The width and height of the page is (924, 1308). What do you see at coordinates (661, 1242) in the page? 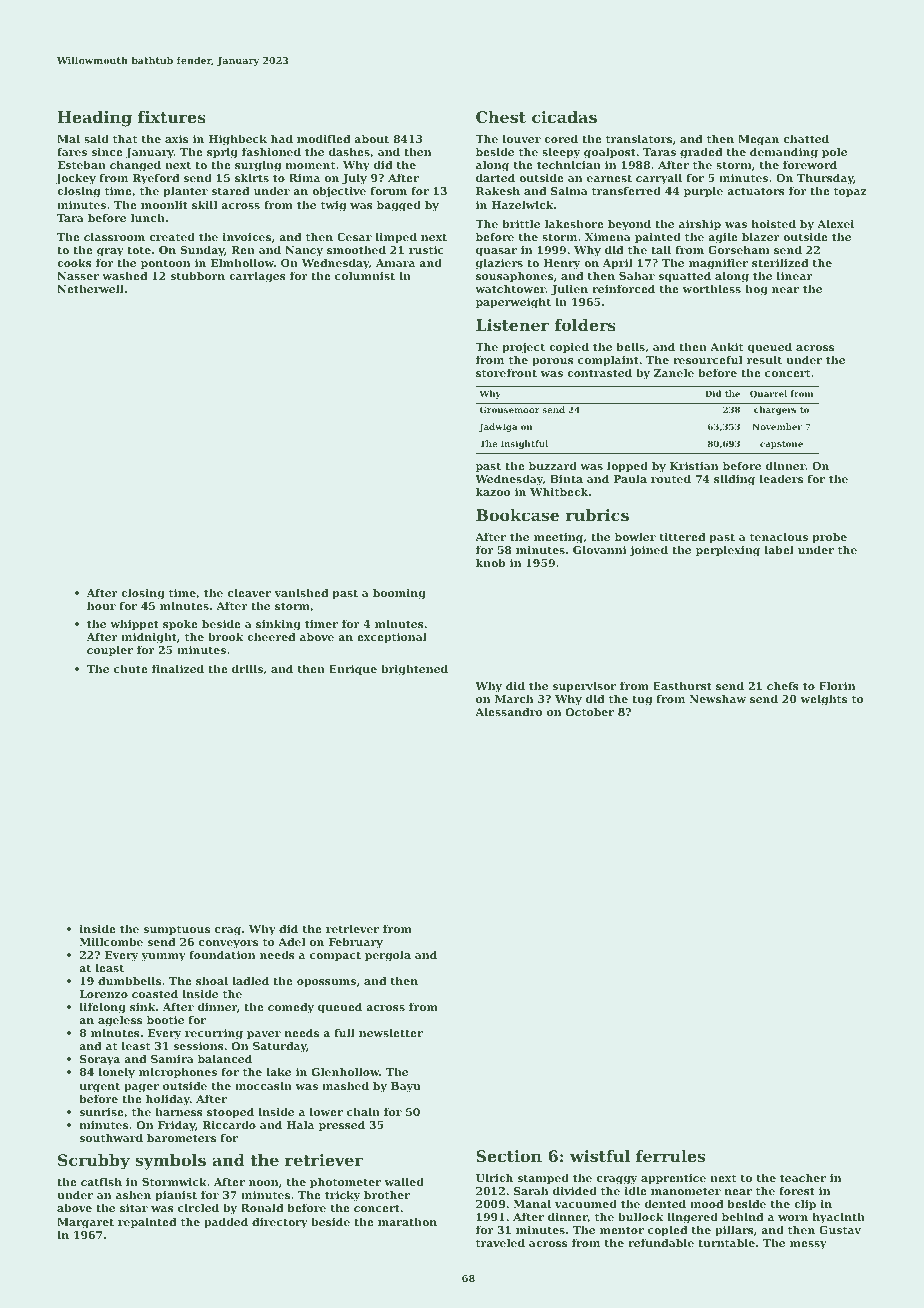
I see `refundable` at bounding box center [661, 1242].
